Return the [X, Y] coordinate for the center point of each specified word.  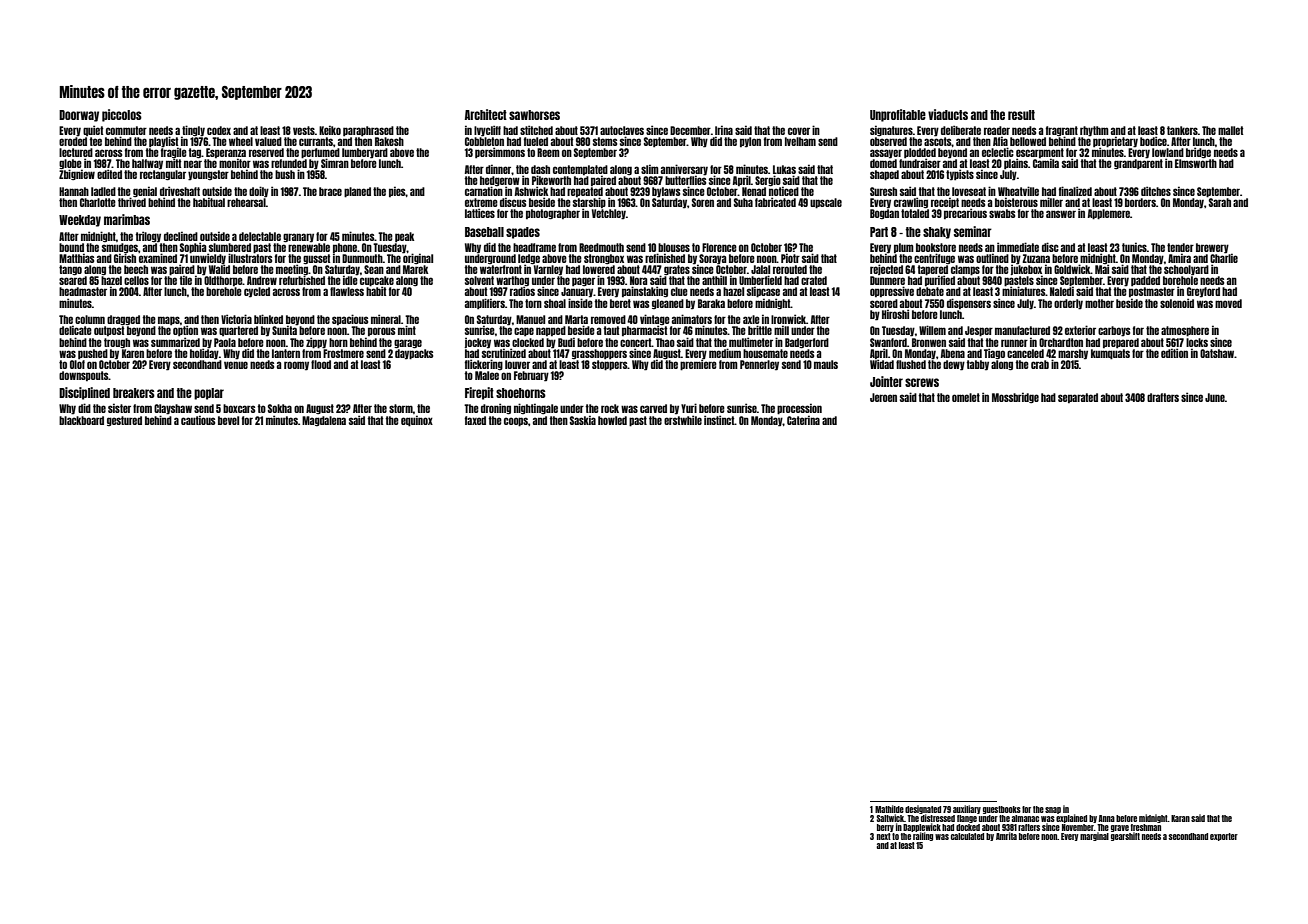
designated [923, 809]
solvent [479, 280]
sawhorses [534, 115]
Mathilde [889, 809]
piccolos [122, 115]
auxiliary [967, 809]
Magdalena [324, 421]
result [1021, 115]
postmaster [1152, 292]
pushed [93, 354]
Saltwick [890, 818]
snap [1053, 810]
